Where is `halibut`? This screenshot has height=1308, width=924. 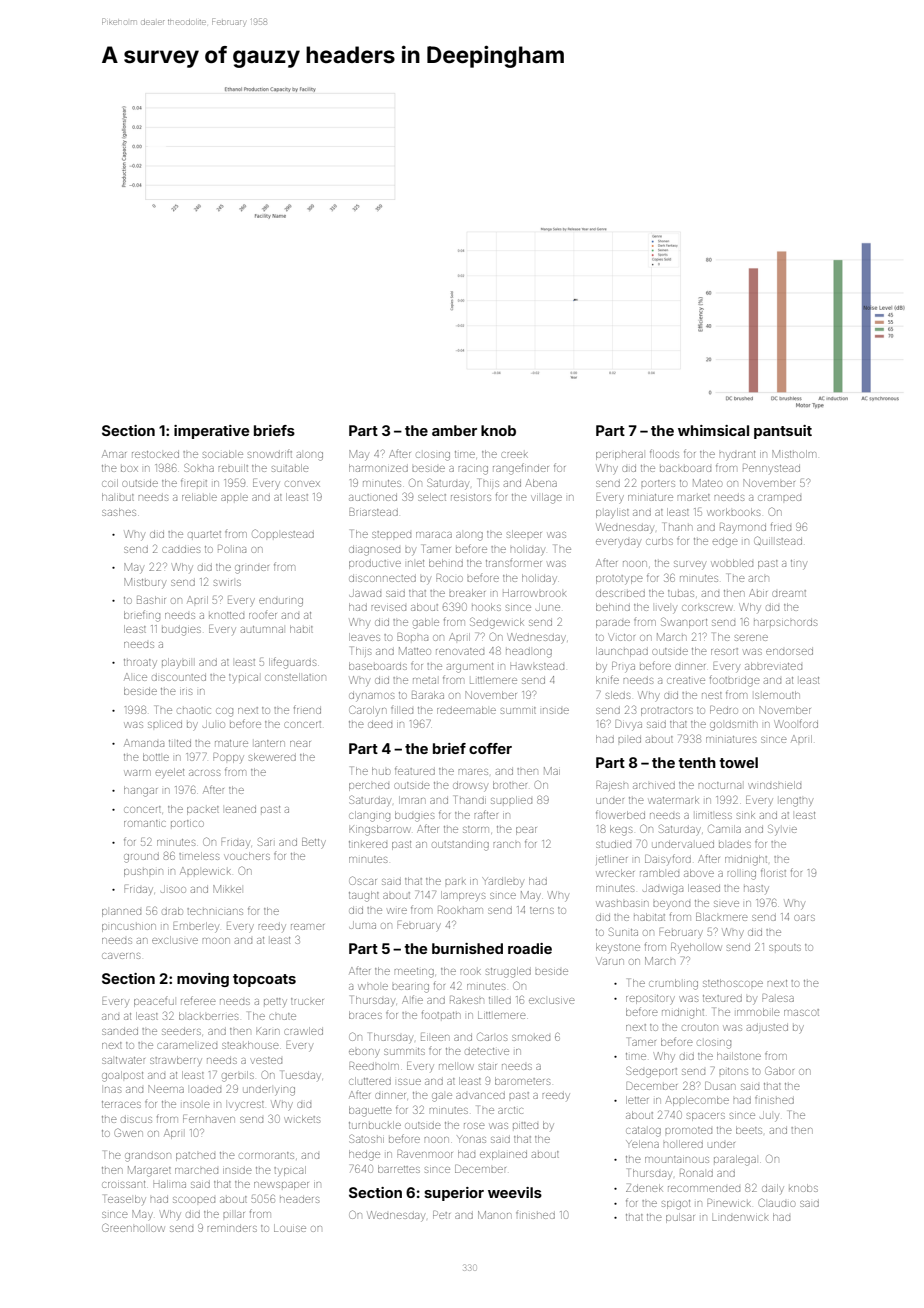 halibut is located at coordinates (118, 497).
